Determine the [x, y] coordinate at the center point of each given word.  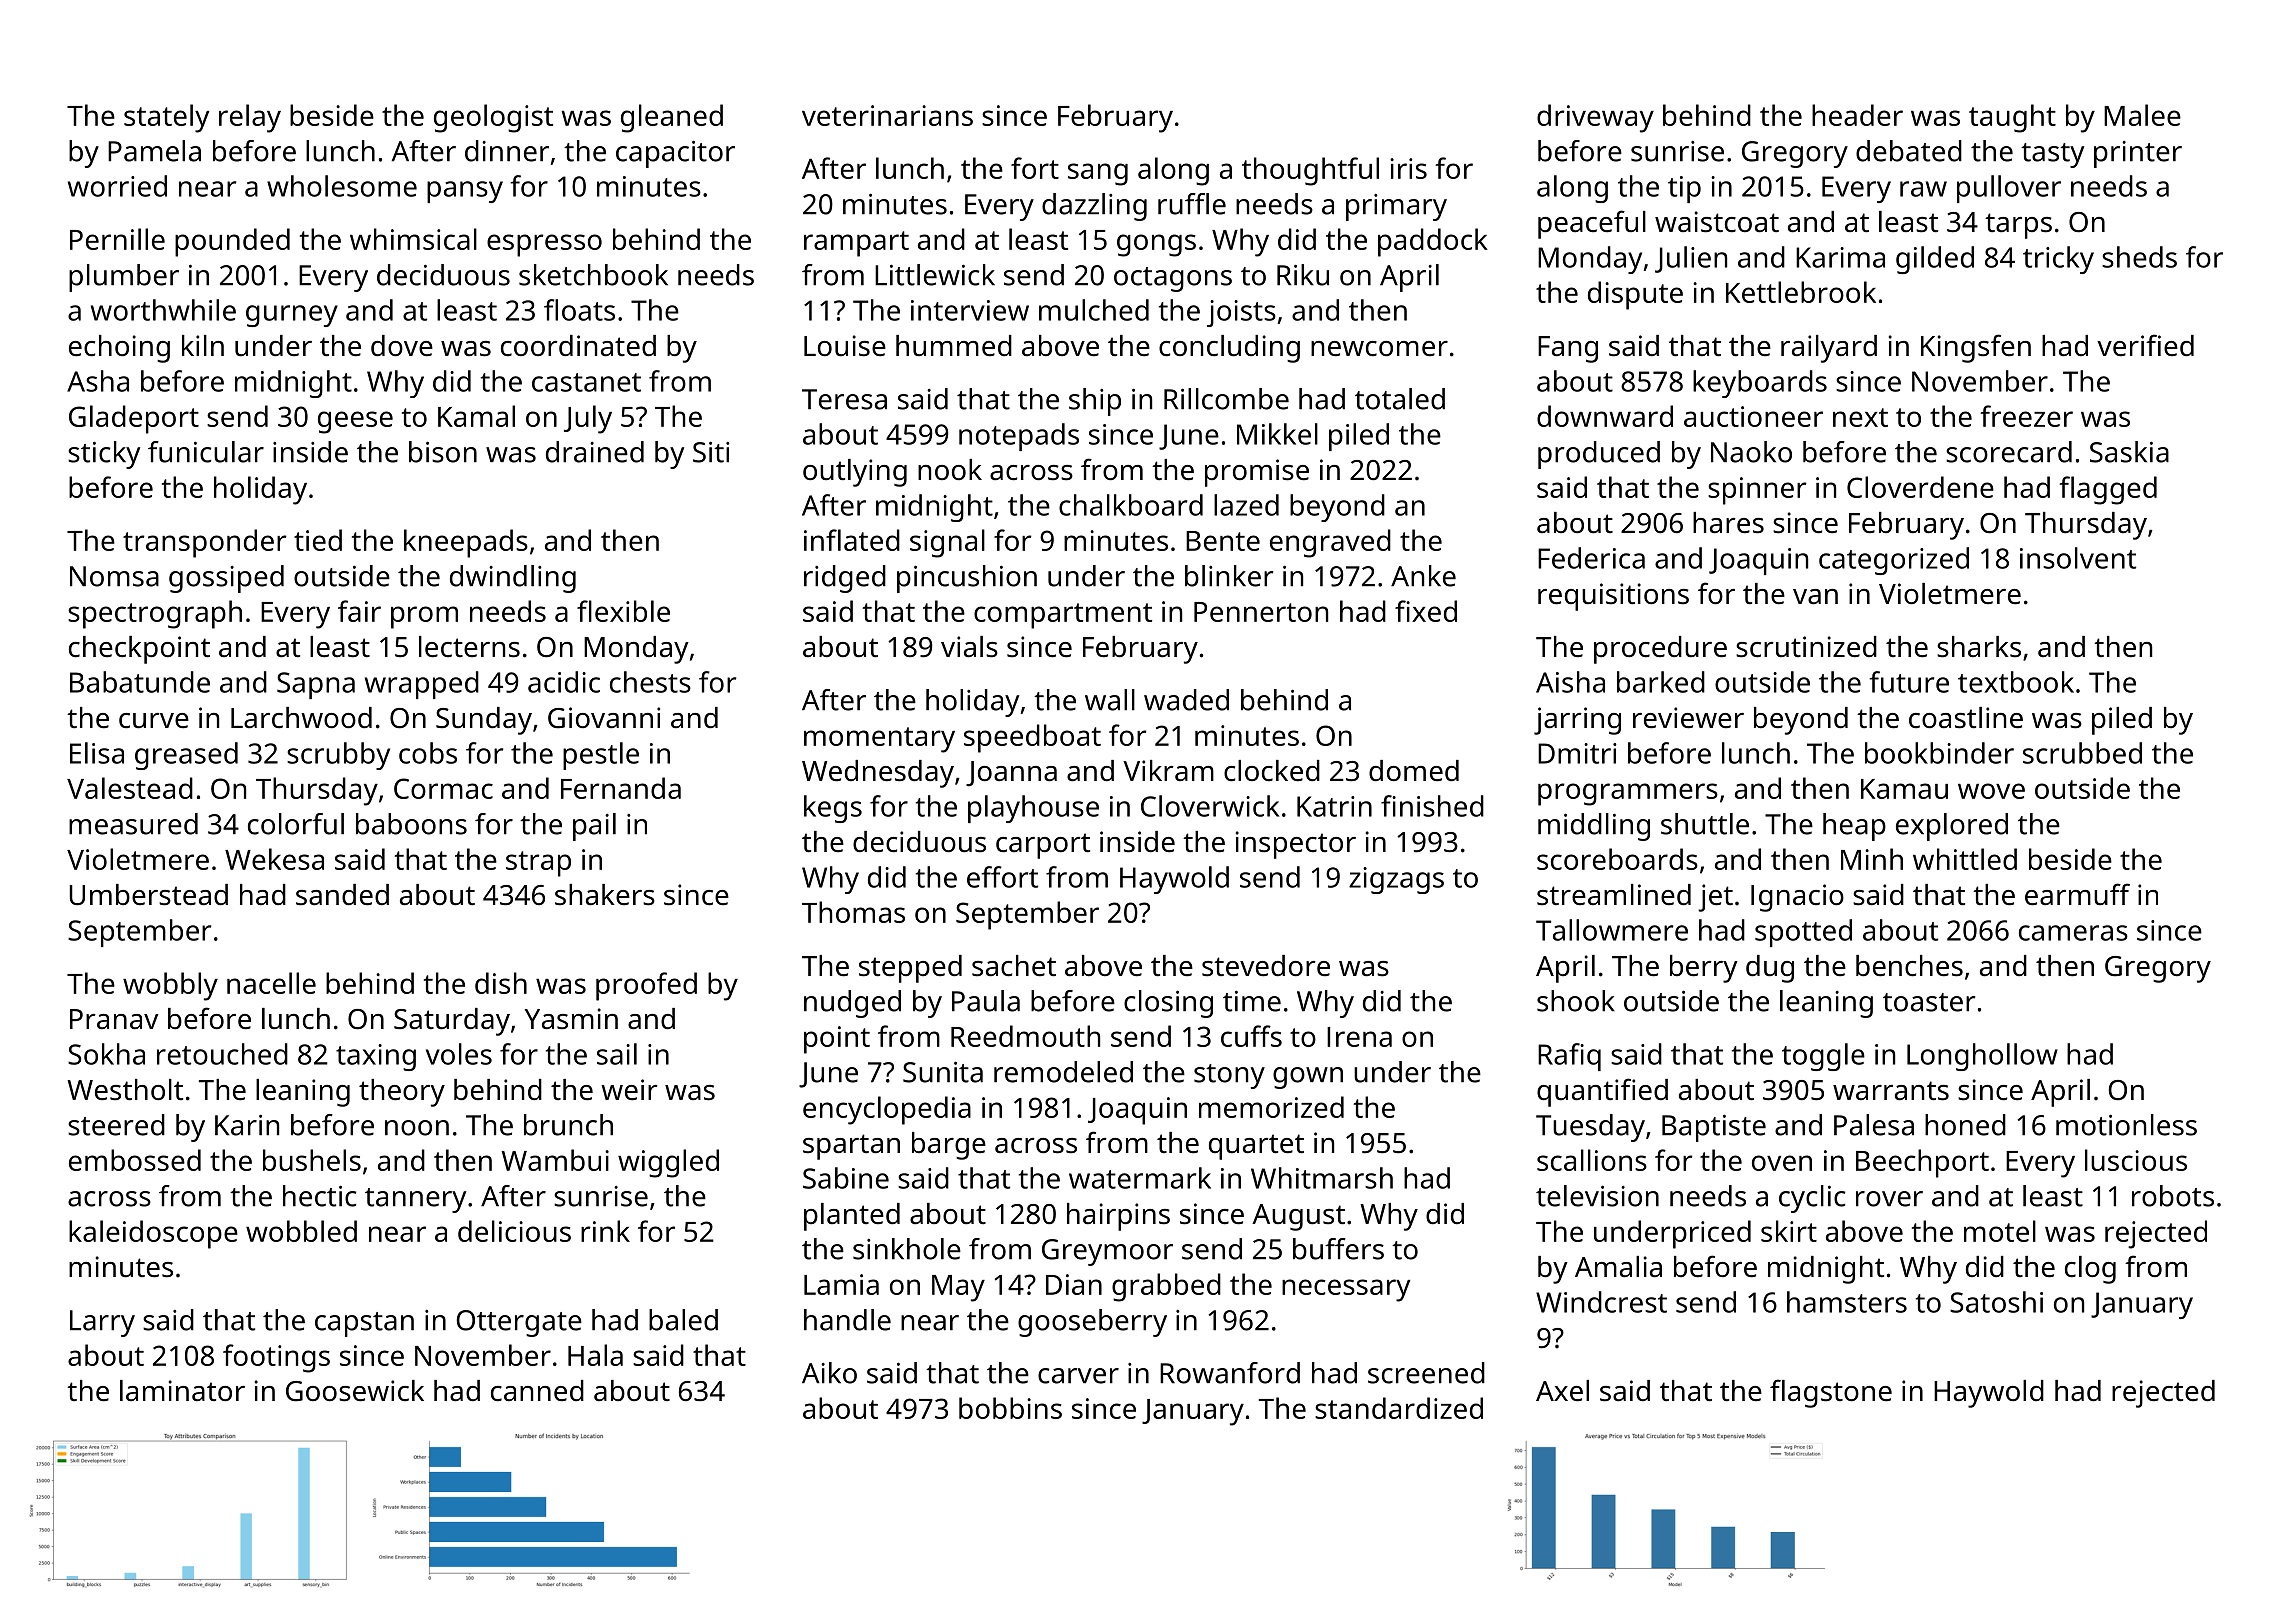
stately [166, 118]
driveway [1595, 118]
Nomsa [114, 576]
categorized [1894, 561]
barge [949, 1146]
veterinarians [887, 115]
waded [1186, 700]
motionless [2126, 1125]
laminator [182, 1391]
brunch [568, 1125]
